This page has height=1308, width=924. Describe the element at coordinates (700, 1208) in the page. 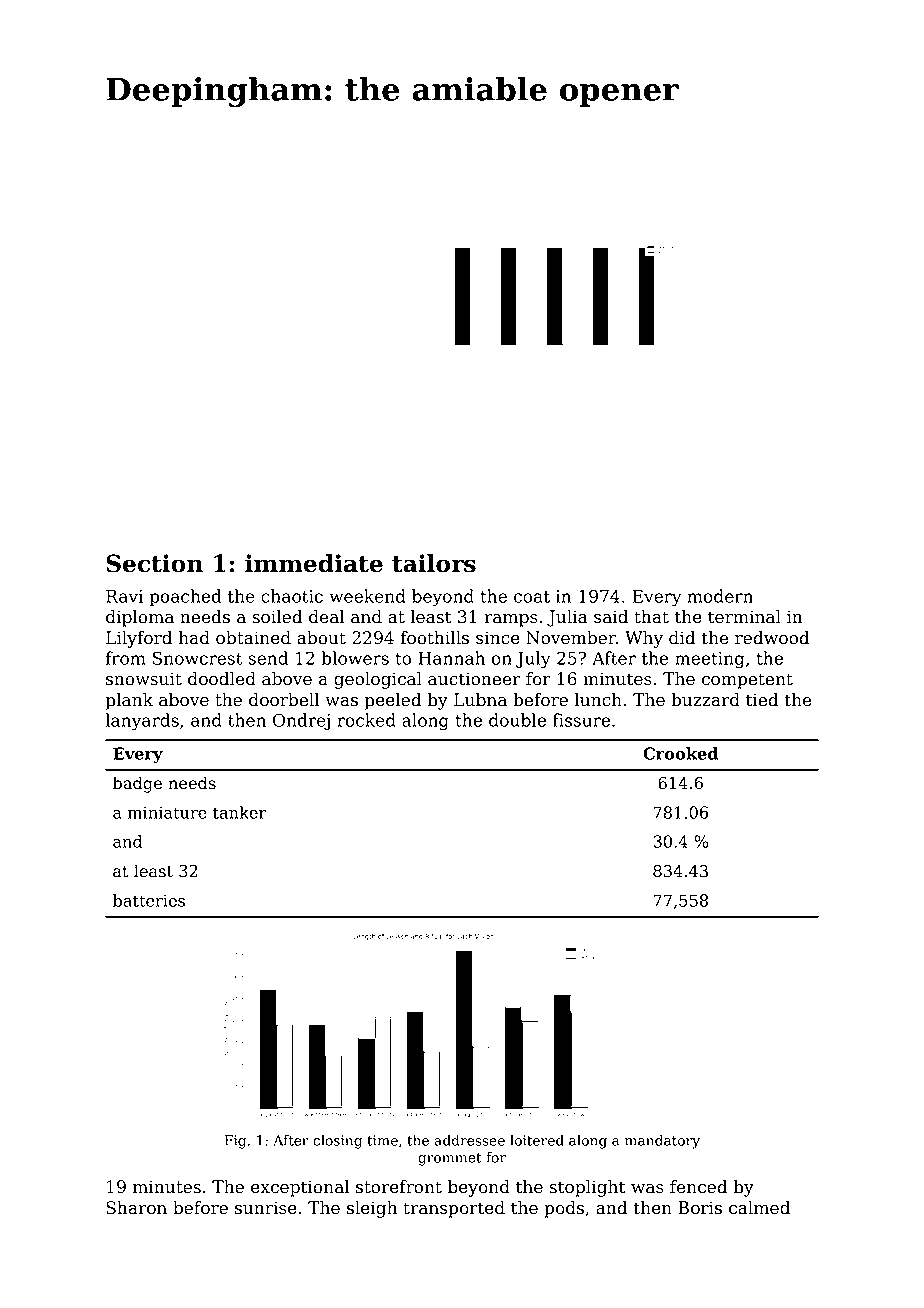

I see `Boris` at that location.
